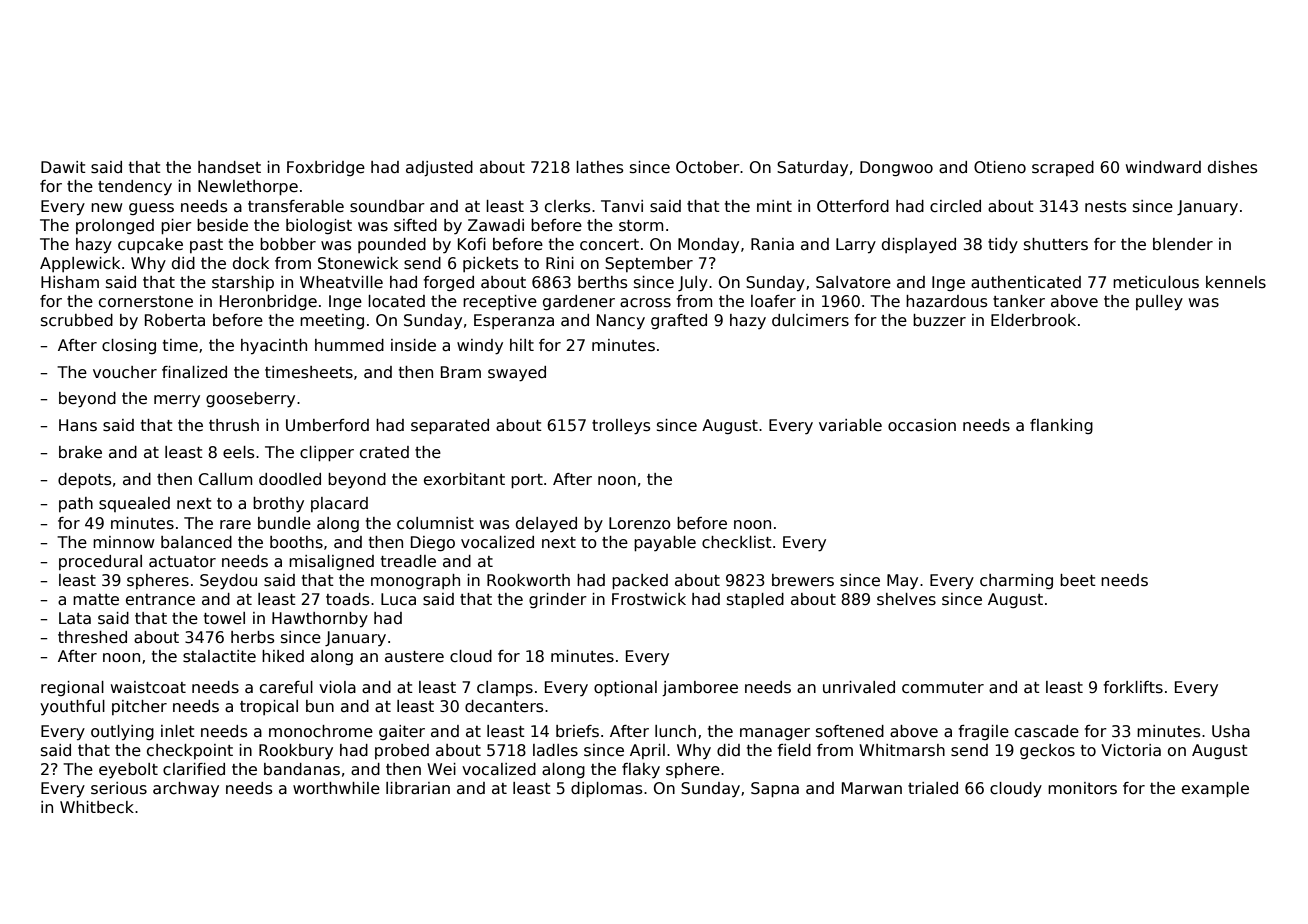  I want to click on handset, so click(229, 167).
